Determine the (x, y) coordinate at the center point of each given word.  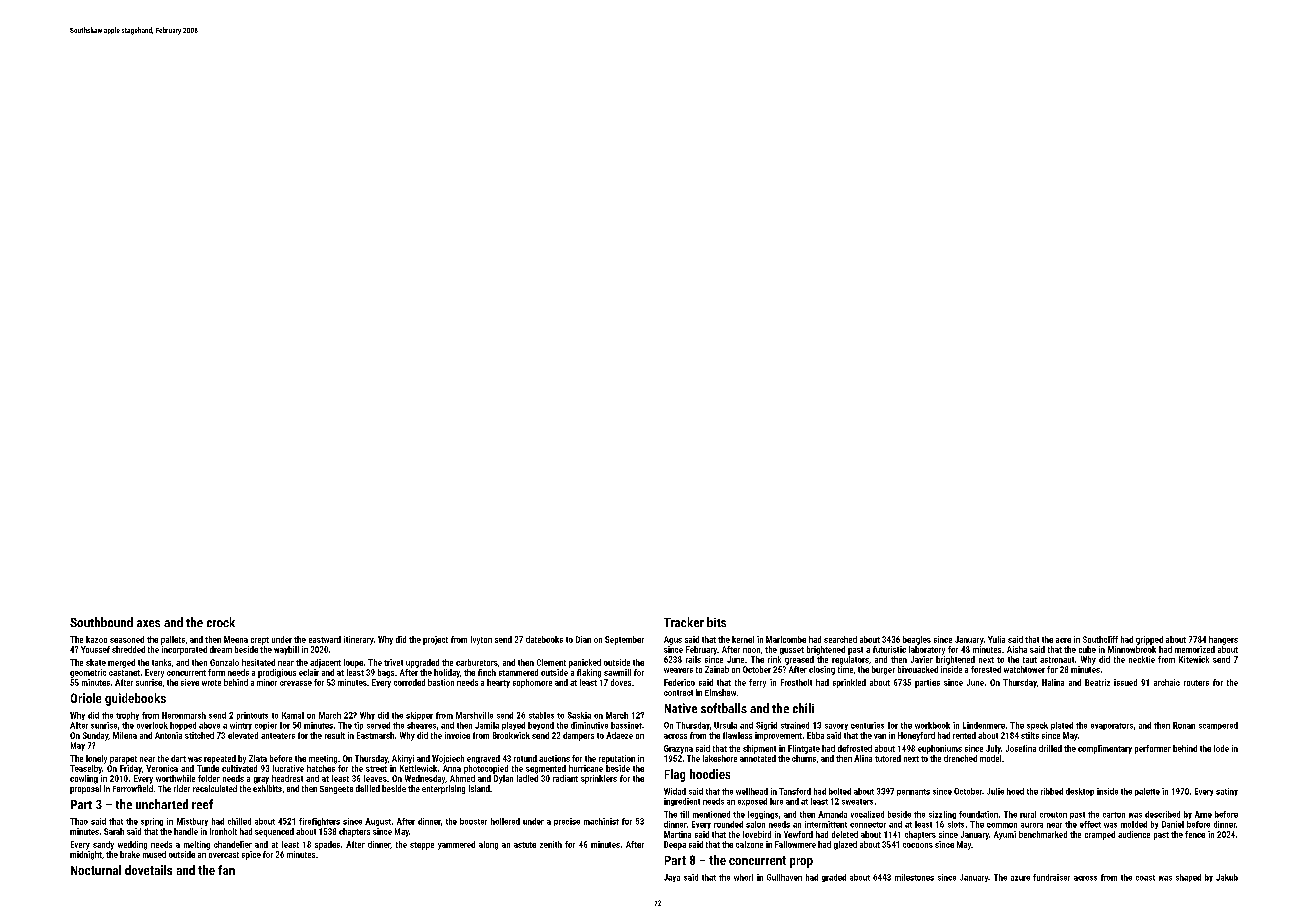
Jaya (672, 878)
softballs (724, 708)
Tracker (684, 622)
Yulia (996, 639)
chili (803, 708)
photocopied (486, 769)
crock (221, 622)
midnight (86, 855)
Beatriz (1097, 682)
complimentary (1105, 749)
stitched (199, 735)
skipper (419, 716)
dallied (368, 788)
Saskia (579, 715)
